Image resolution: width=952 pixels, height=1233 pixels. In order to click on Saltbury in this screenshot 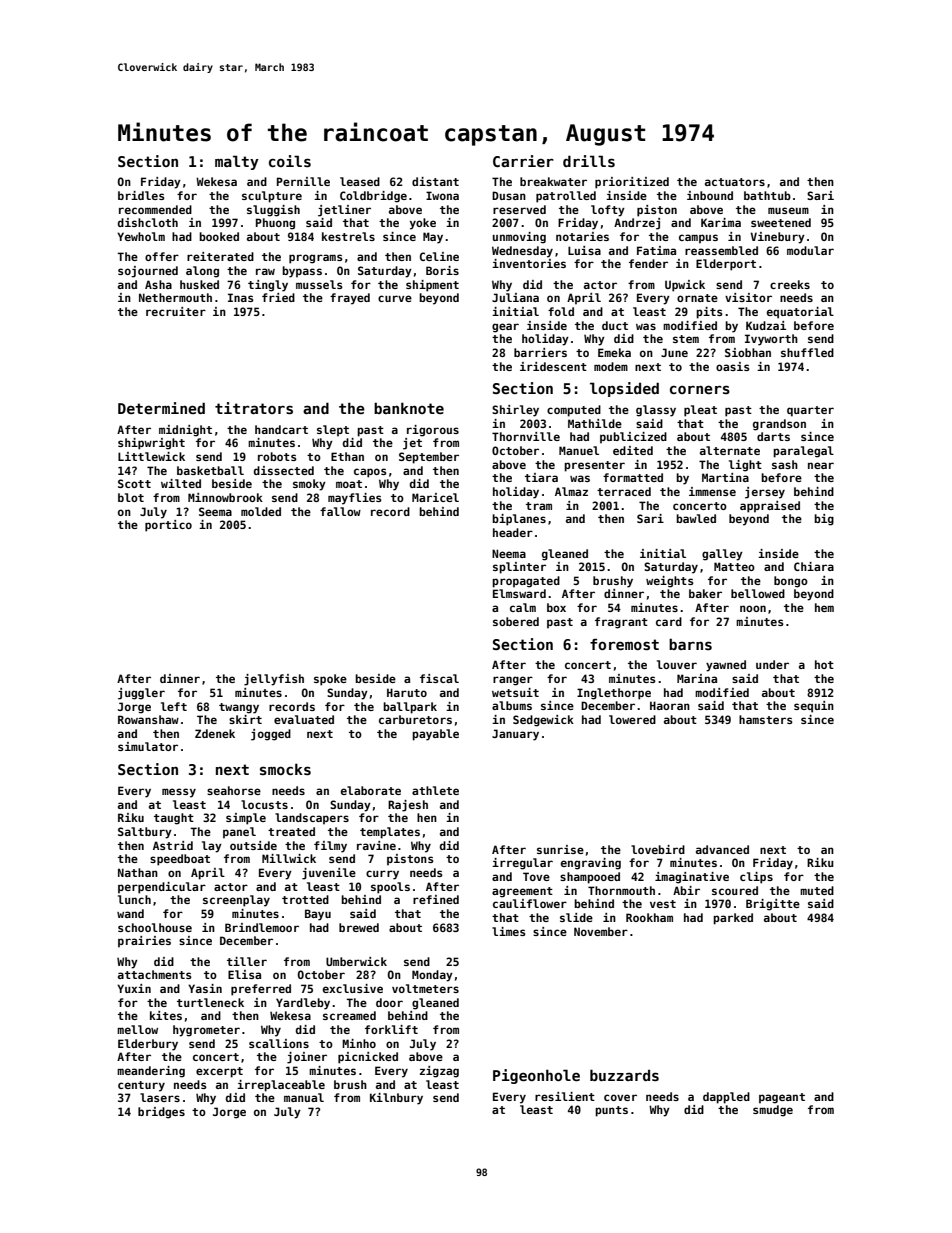, I will do `click(145, 833)`.
